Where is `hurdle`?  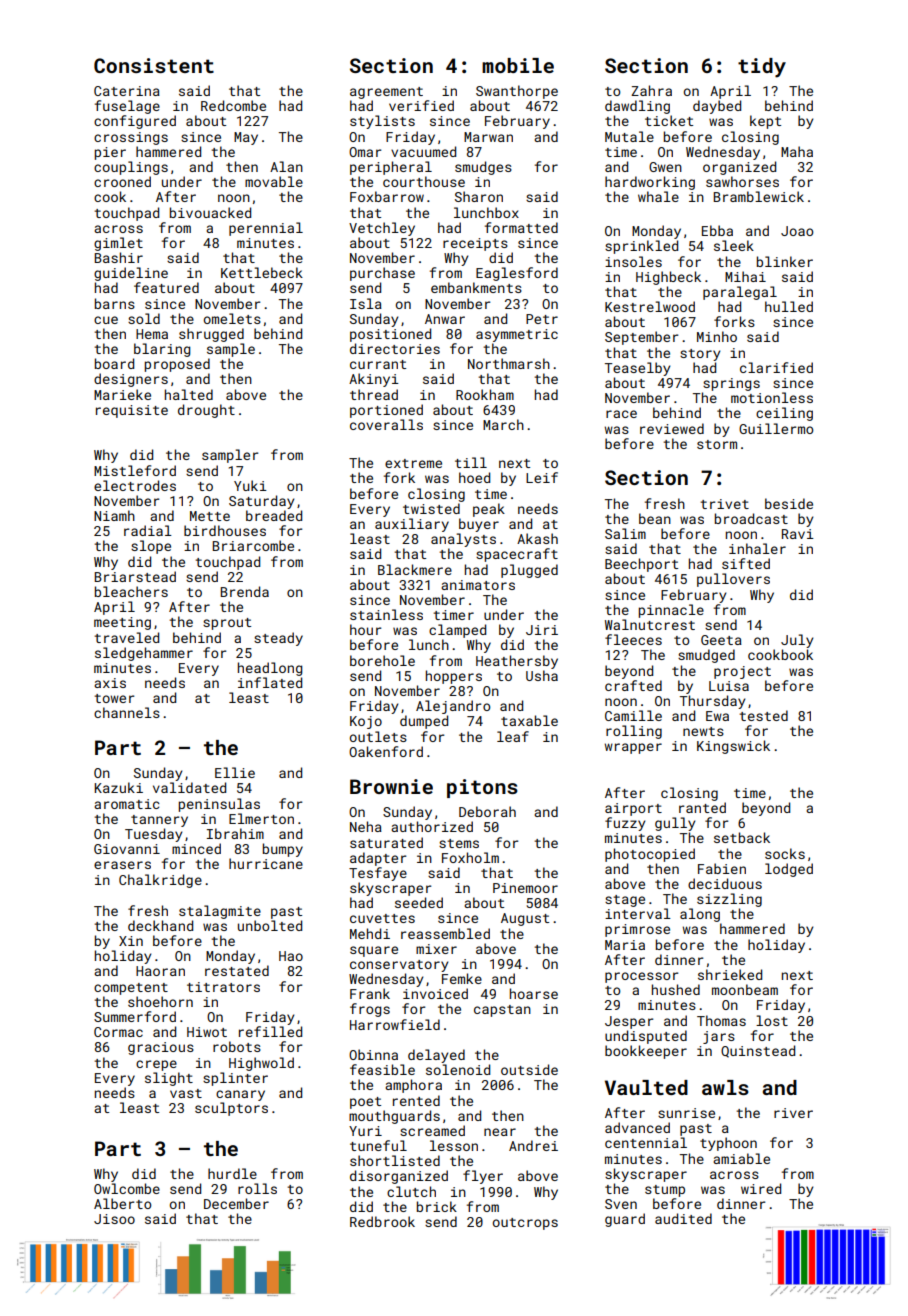 hurdle is located at coordinates (232, 1173).
